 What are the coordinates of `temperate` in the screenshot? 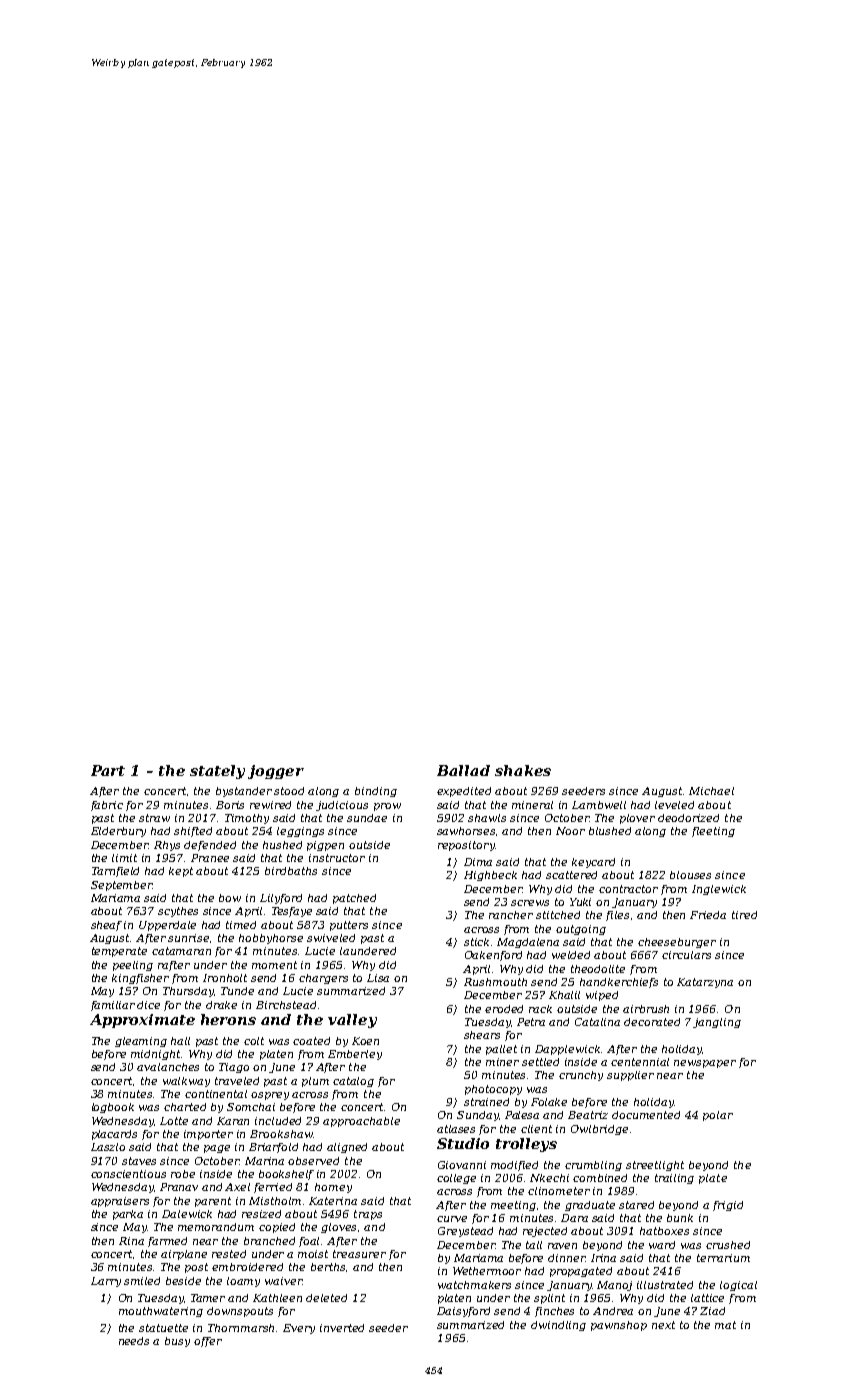 It's located at (119, 952).
